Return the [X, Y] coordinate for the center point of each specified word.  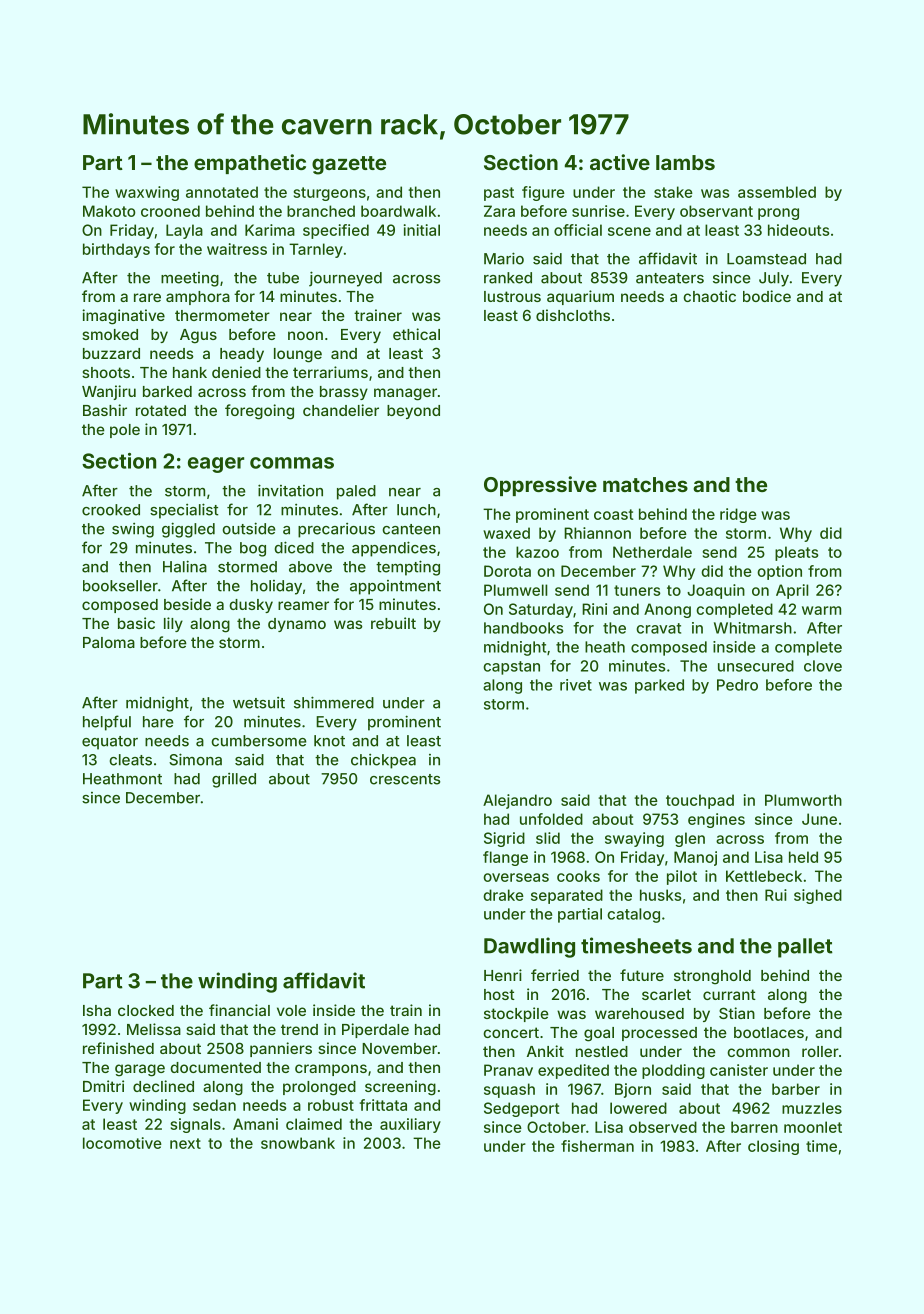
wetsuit [259, 703]
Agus [198, 336]
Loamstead [766, 259]
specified [336, 231]
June [819, 819]
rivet [576, 685]
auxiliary [410, 1125]
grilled [234, 780]
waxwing [147, 193]
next [185, 1143]
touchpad [700, 801]
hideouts [799, 230]
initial [422, 230]
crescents [405, 779]
